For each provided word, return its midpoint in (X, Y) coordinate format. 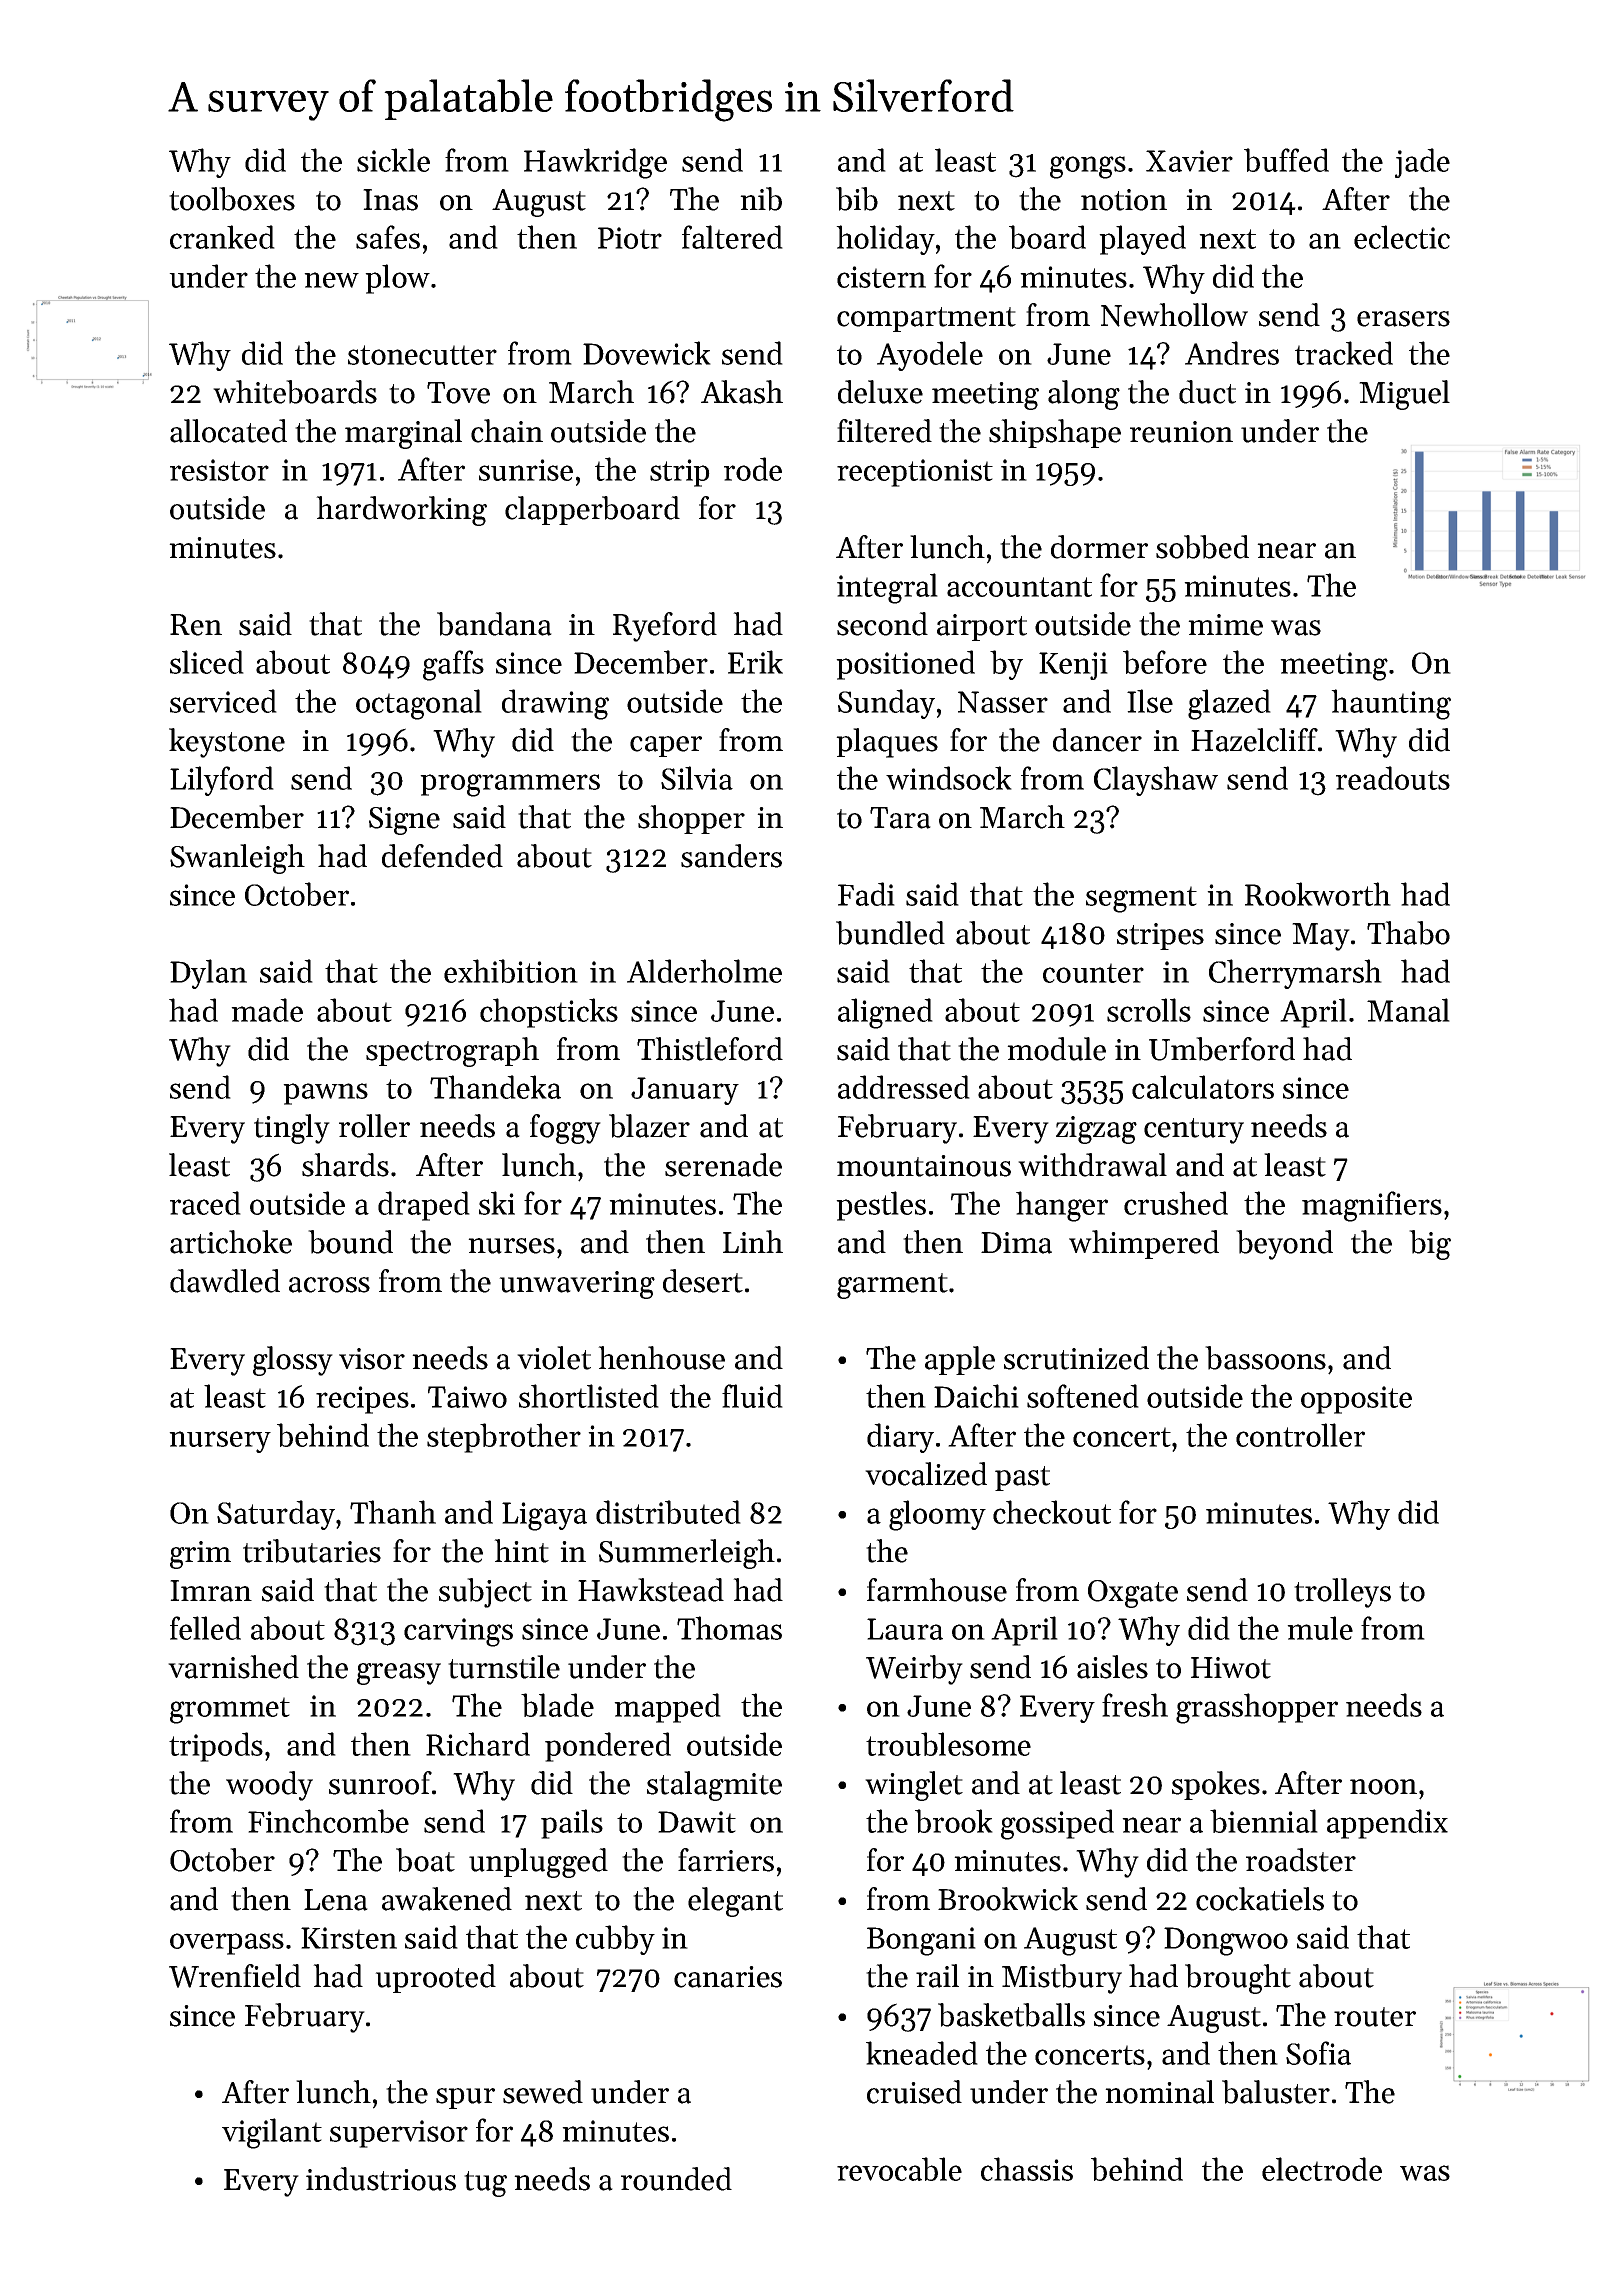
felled (205, 1628)
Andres (1232, 353)
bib (857, 199)
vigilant (272, 2133)
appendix (1387, 1824)
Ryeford (665, 627)
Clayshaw (1156, 781)
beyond (1284, 1245)
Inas (390, 200)
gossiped (1057, 1824)
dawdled (225, 1281)
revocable (899, 2169)
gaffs (453, 665)
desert (703, 1281)
